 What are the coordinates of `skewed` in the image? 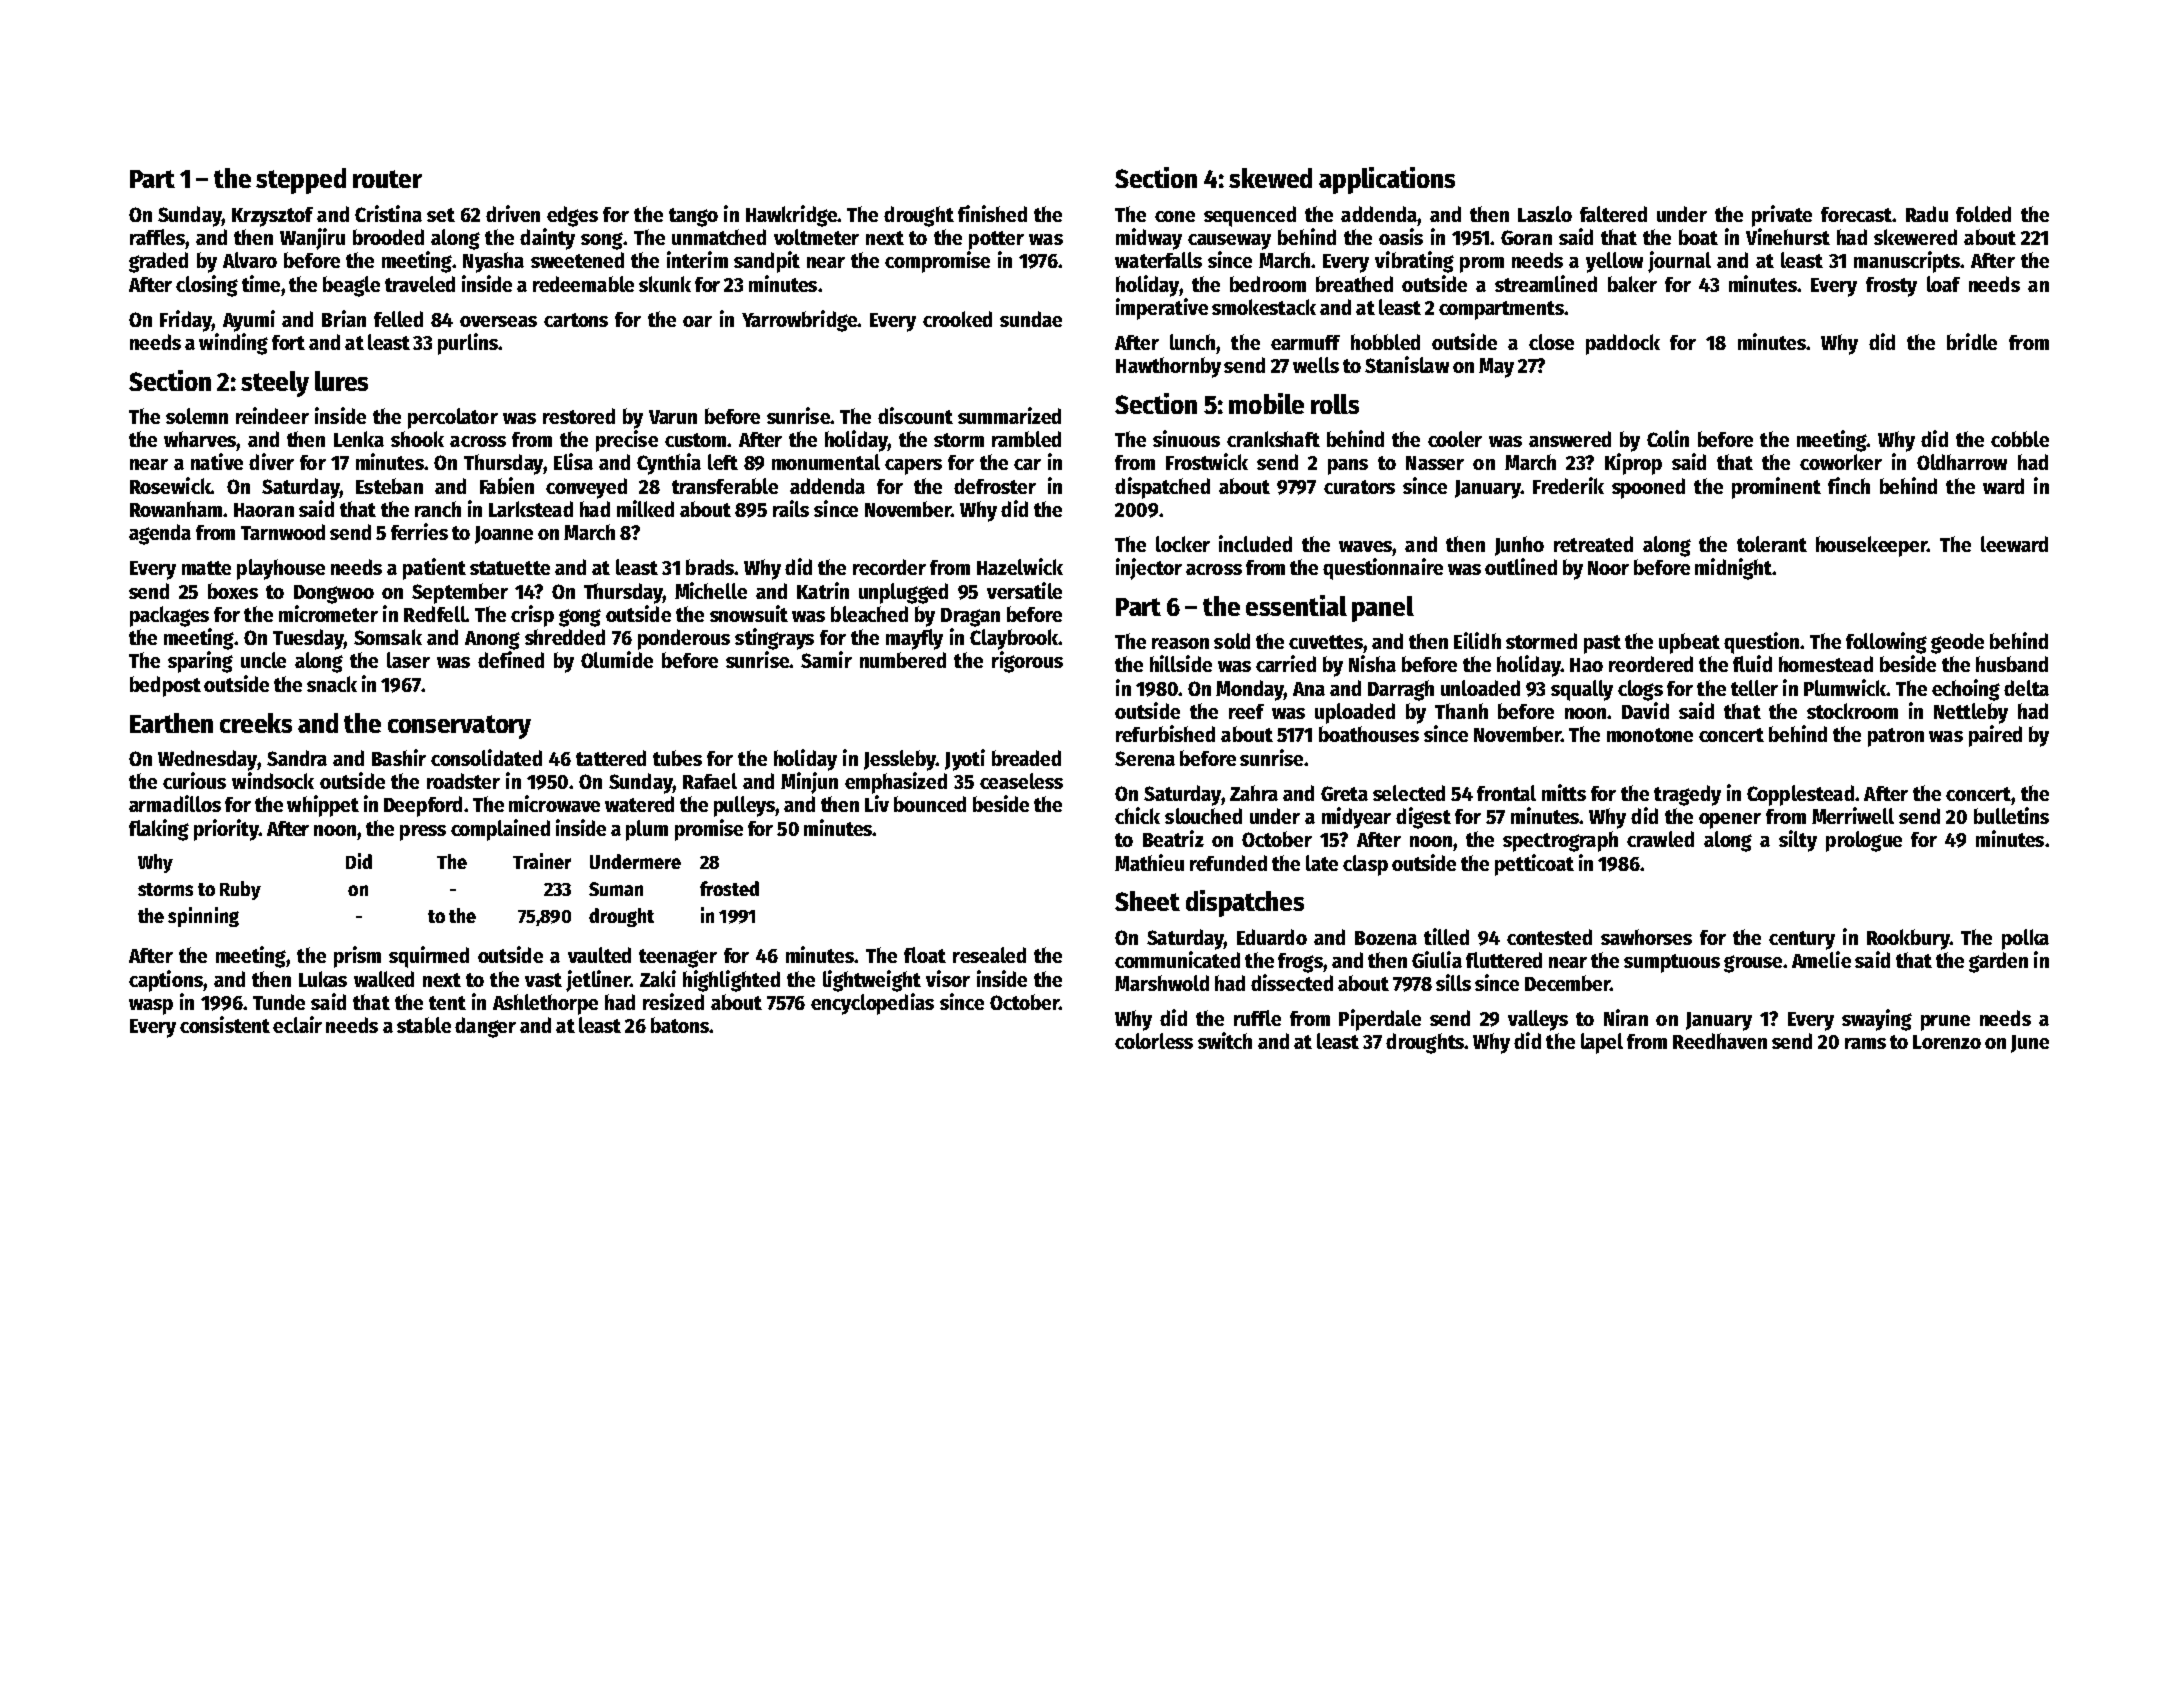 It's located at (1270, 178).
